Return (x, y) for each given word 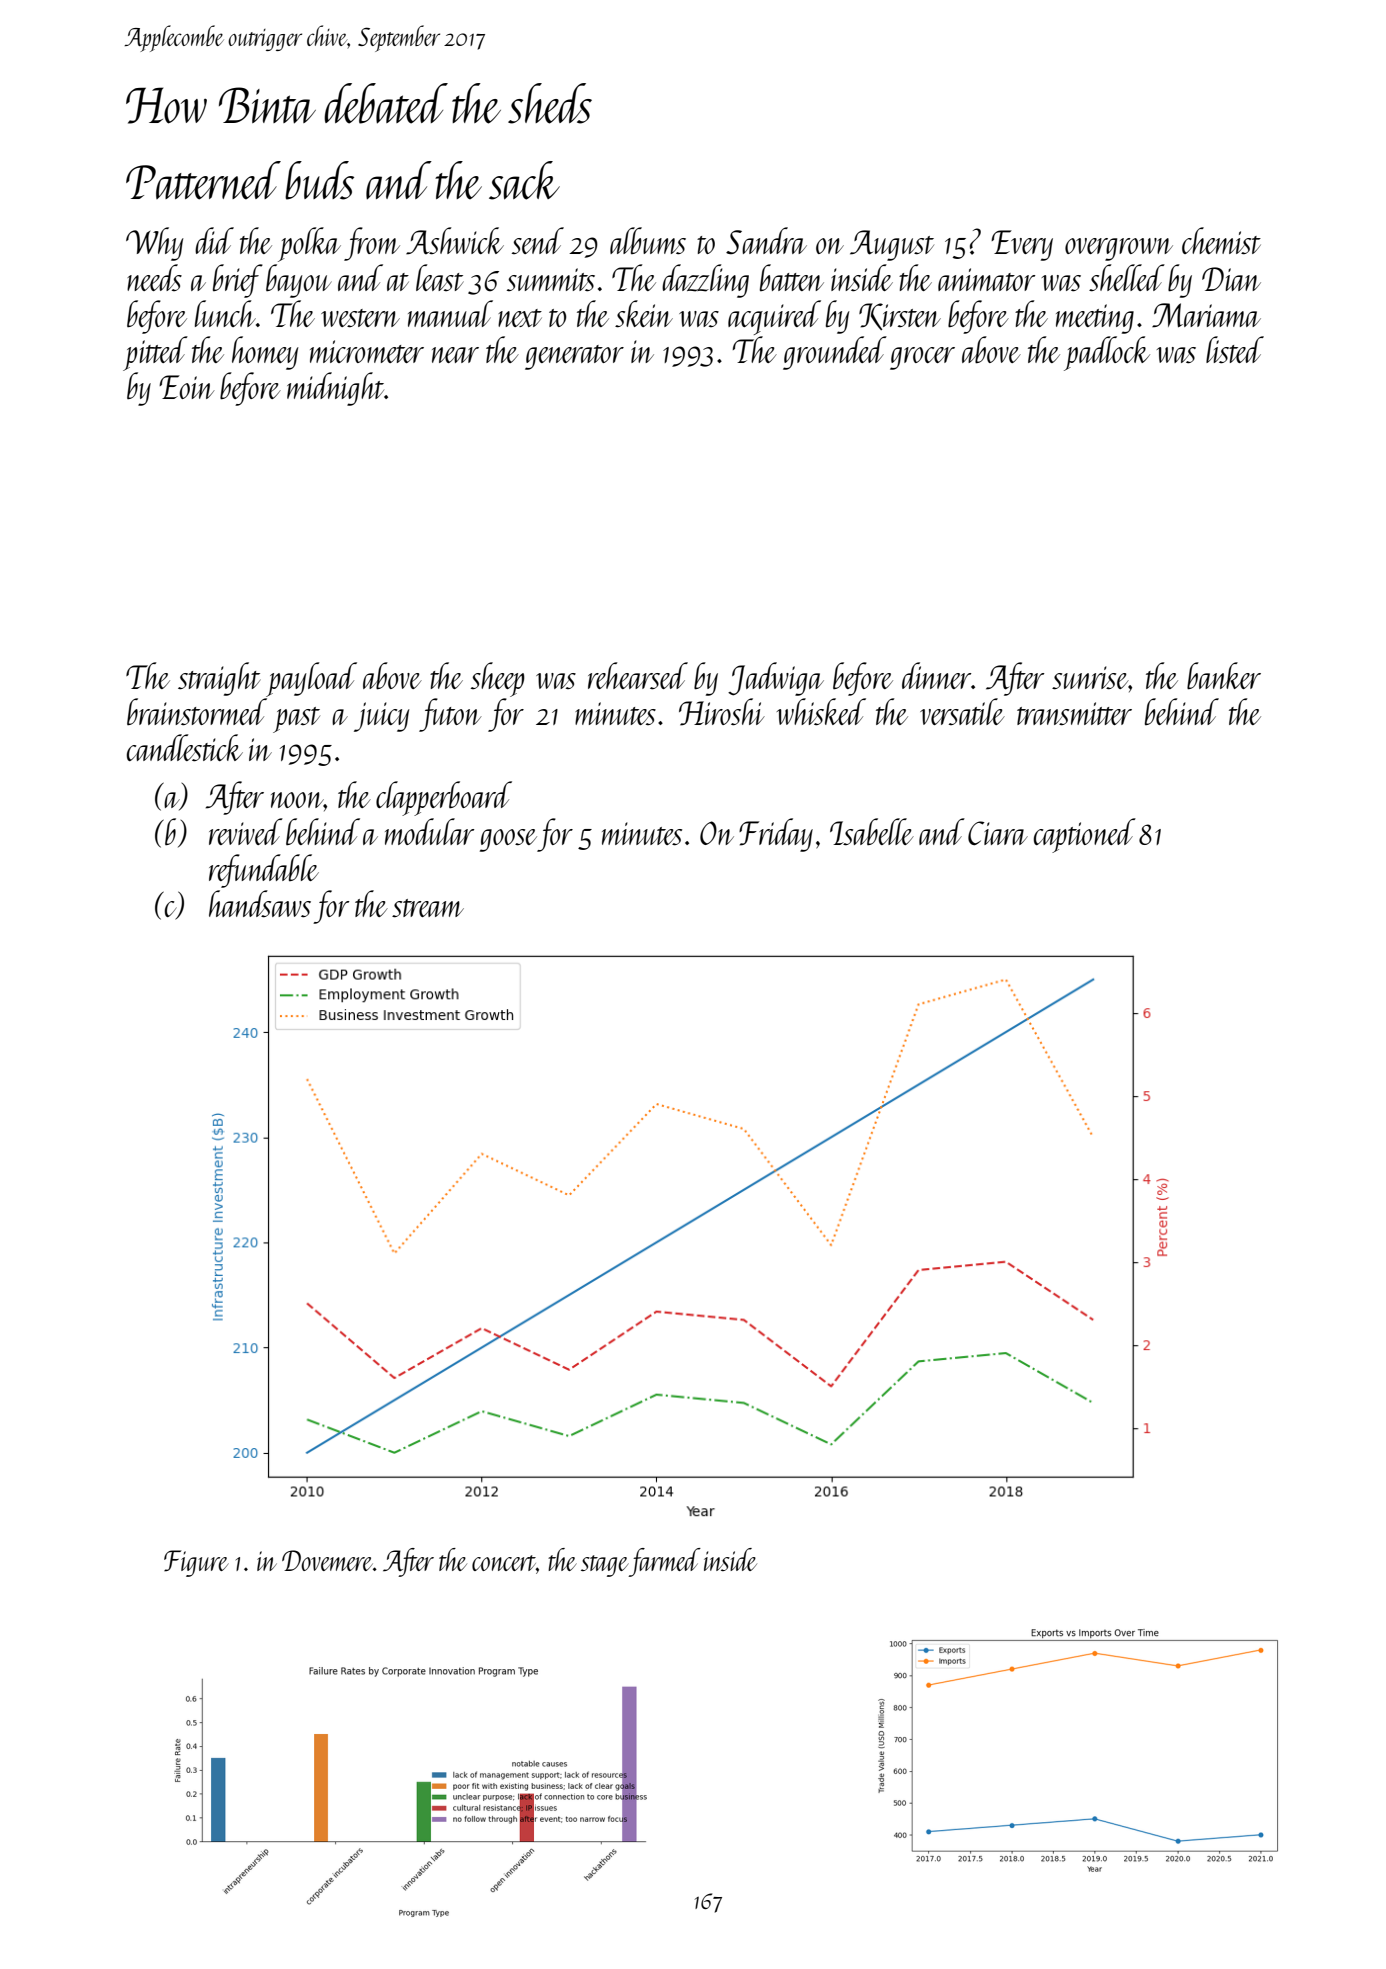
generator (574, 357)
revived (246, 831)
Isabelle (872, 831)
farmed (665, 1562)
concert (504, 1563)
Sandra (766, 240)
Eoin (187, 387)
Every (1022, 245)
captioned (1085, 835)
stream (428, 908)
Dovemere (327, 1560)
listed (1235, 349)
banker (1224, 676)
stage (605, 1566)
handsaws (260, 903)
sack (524, 180)
